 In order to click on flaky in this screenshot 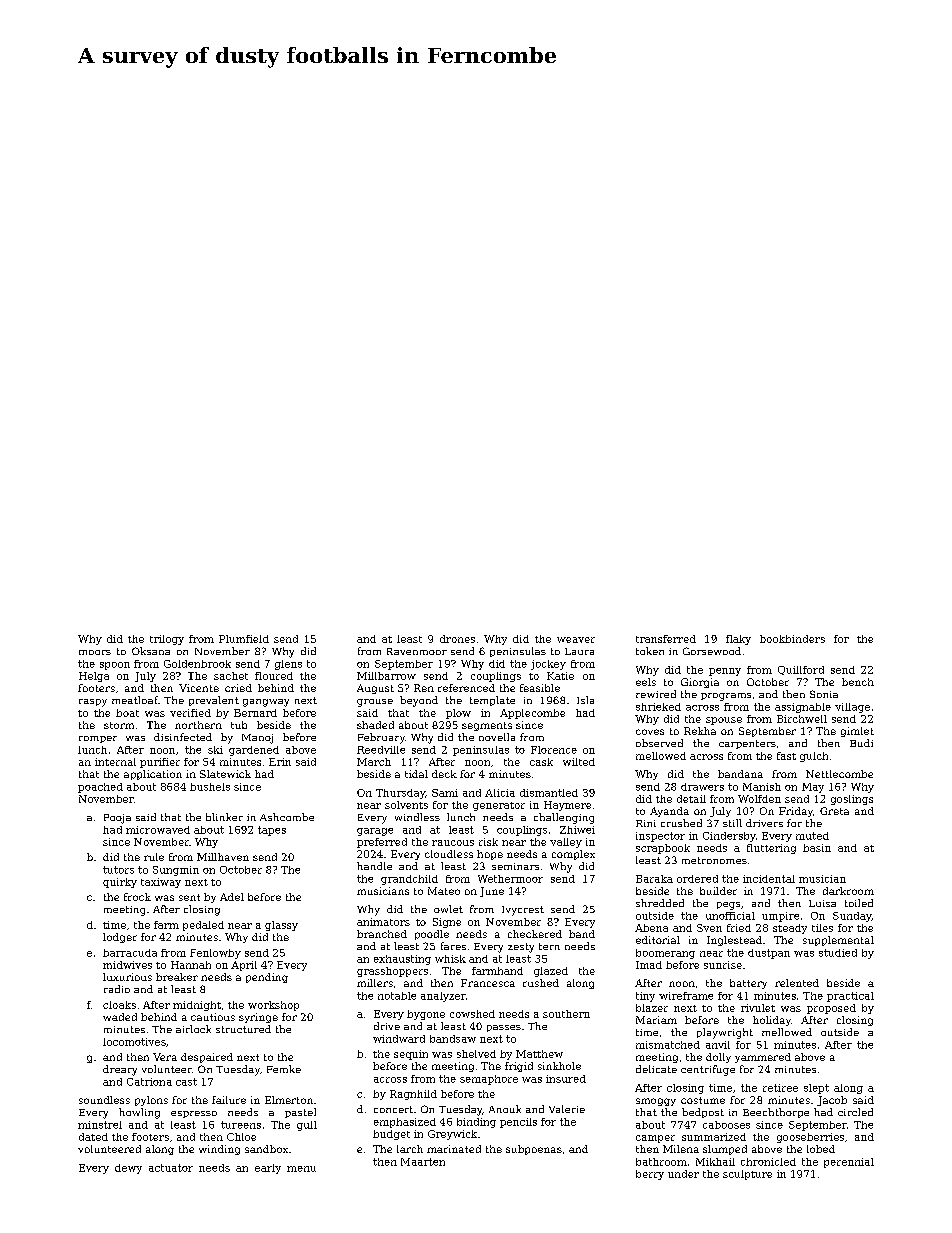, I will do `click(738, 640)`.
